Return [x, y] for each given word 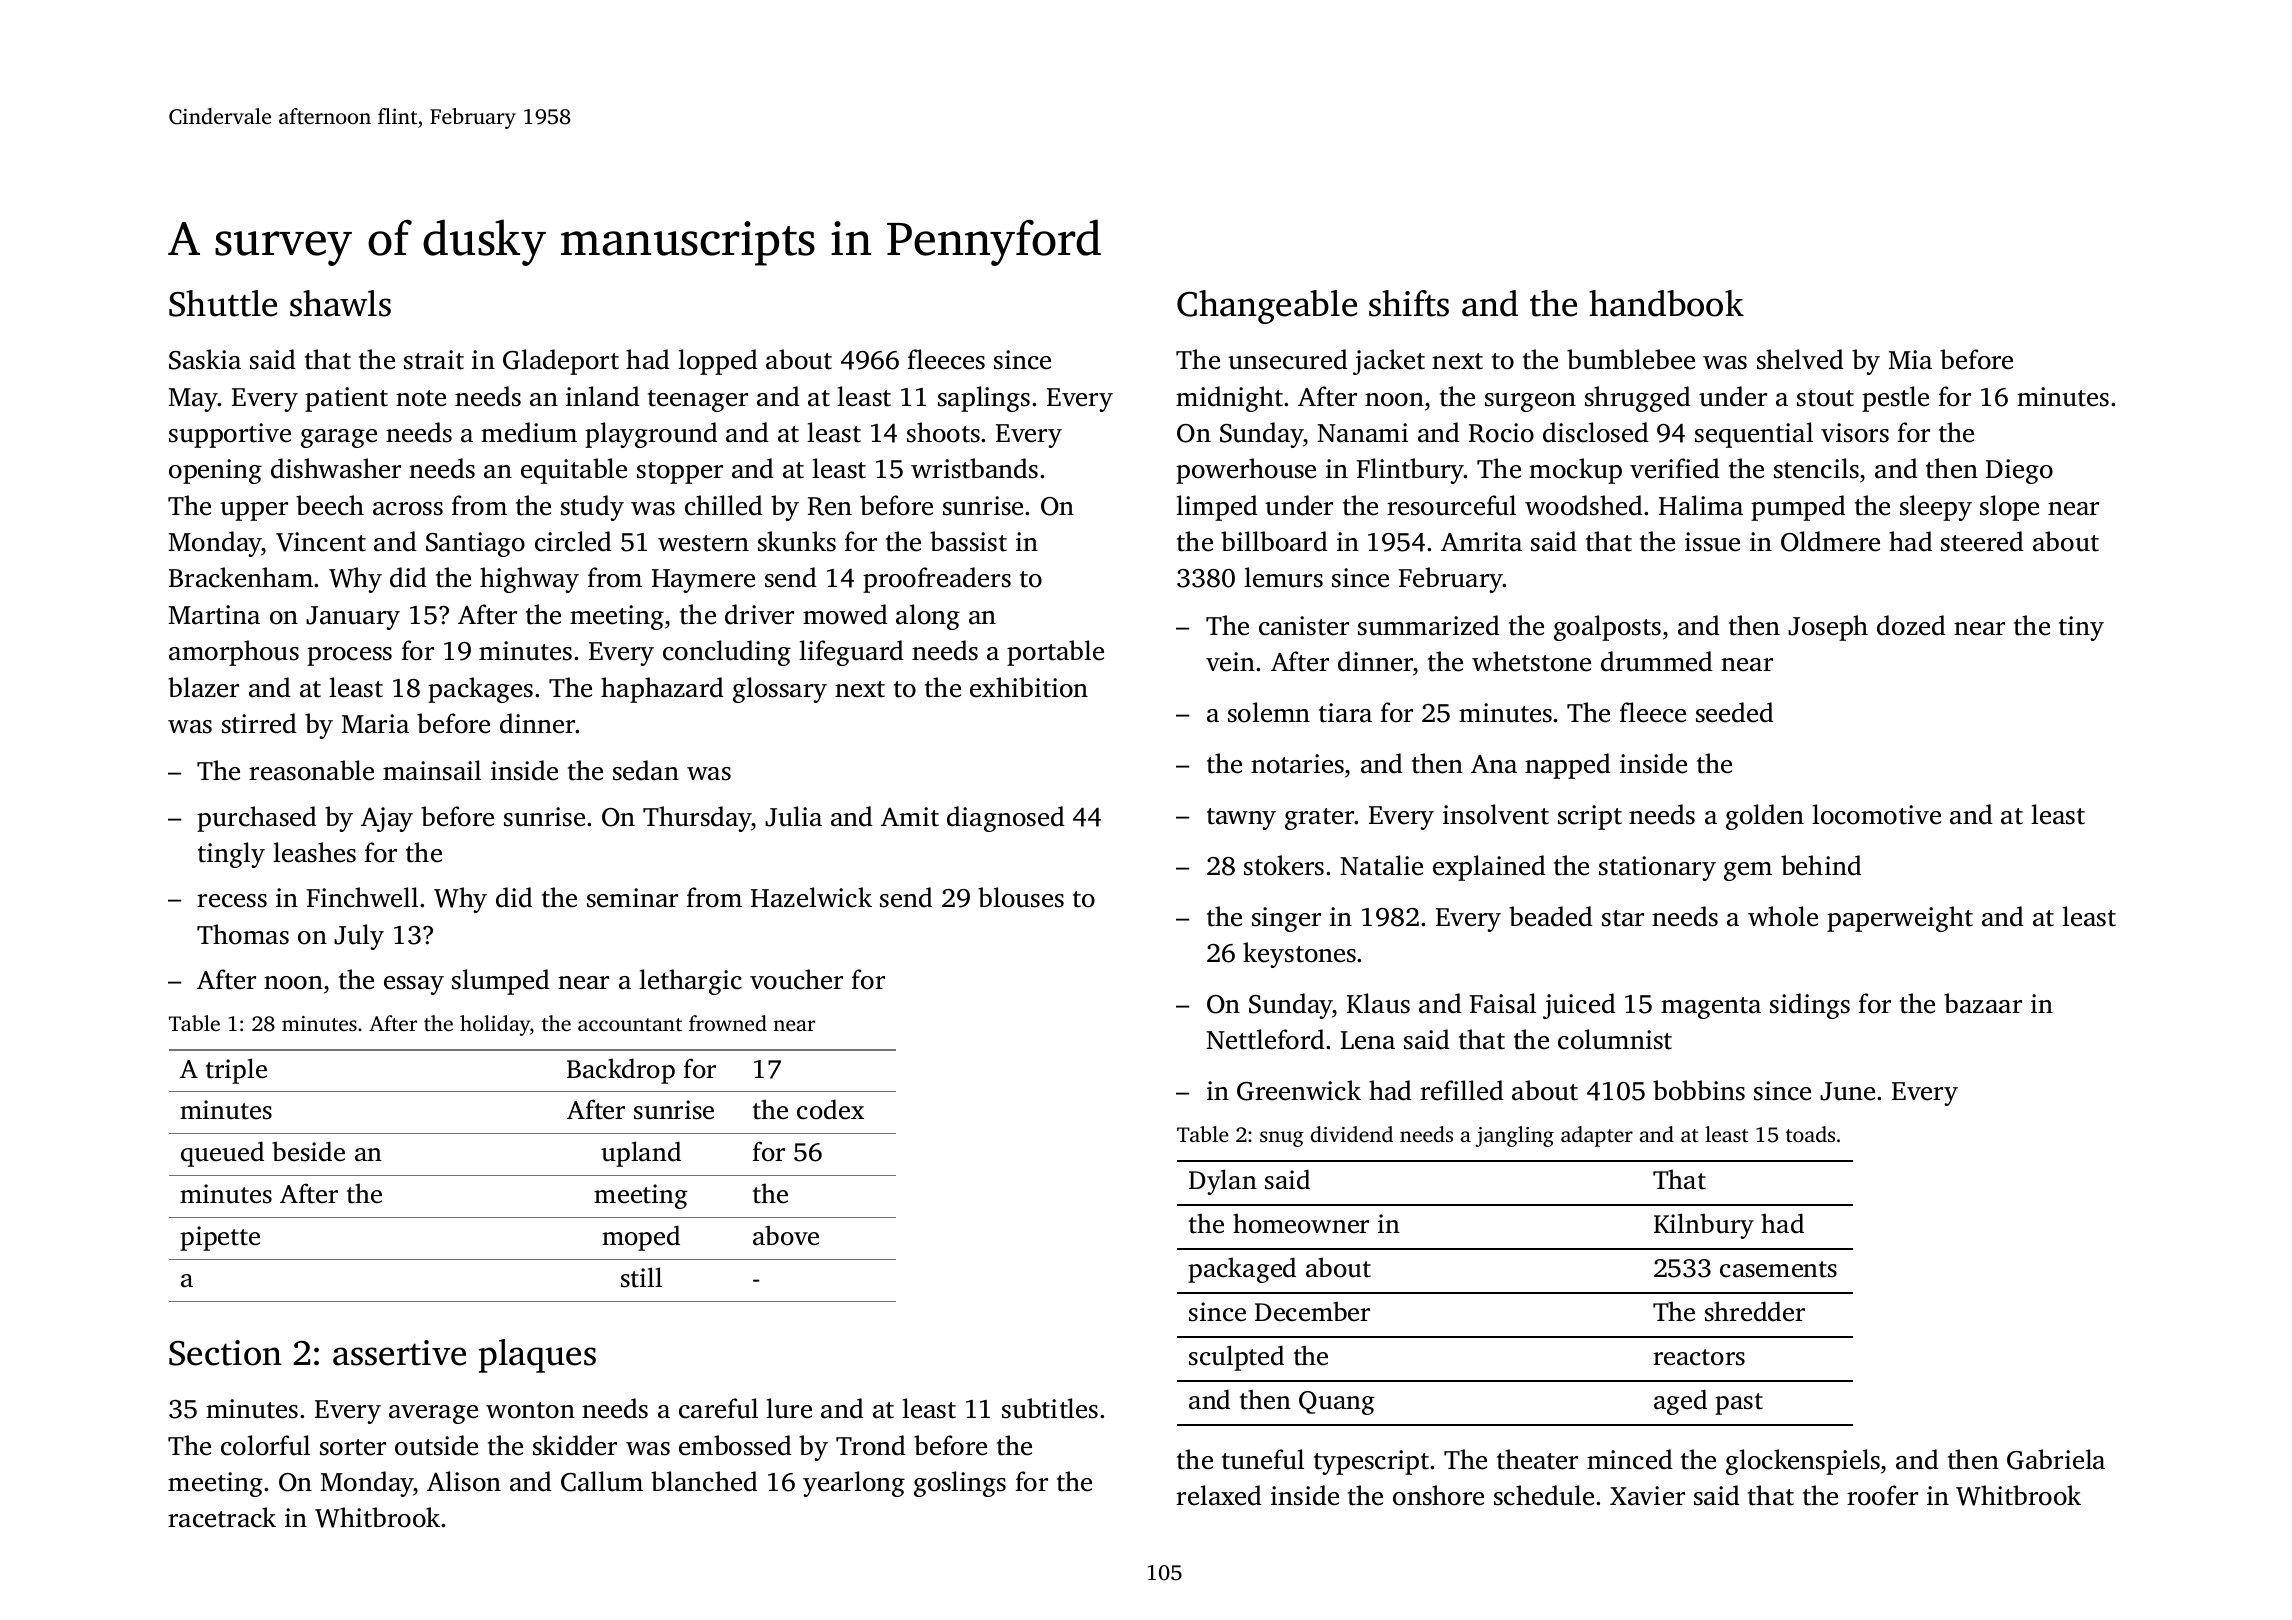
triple [236, 1071]
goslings [960, 1484]
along [928, 617]
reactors [1699, 1357]
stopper [680, 473]
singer [1286, 919]
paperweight [1900, 919]
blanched [704, 1481]
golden [1765, 817]
